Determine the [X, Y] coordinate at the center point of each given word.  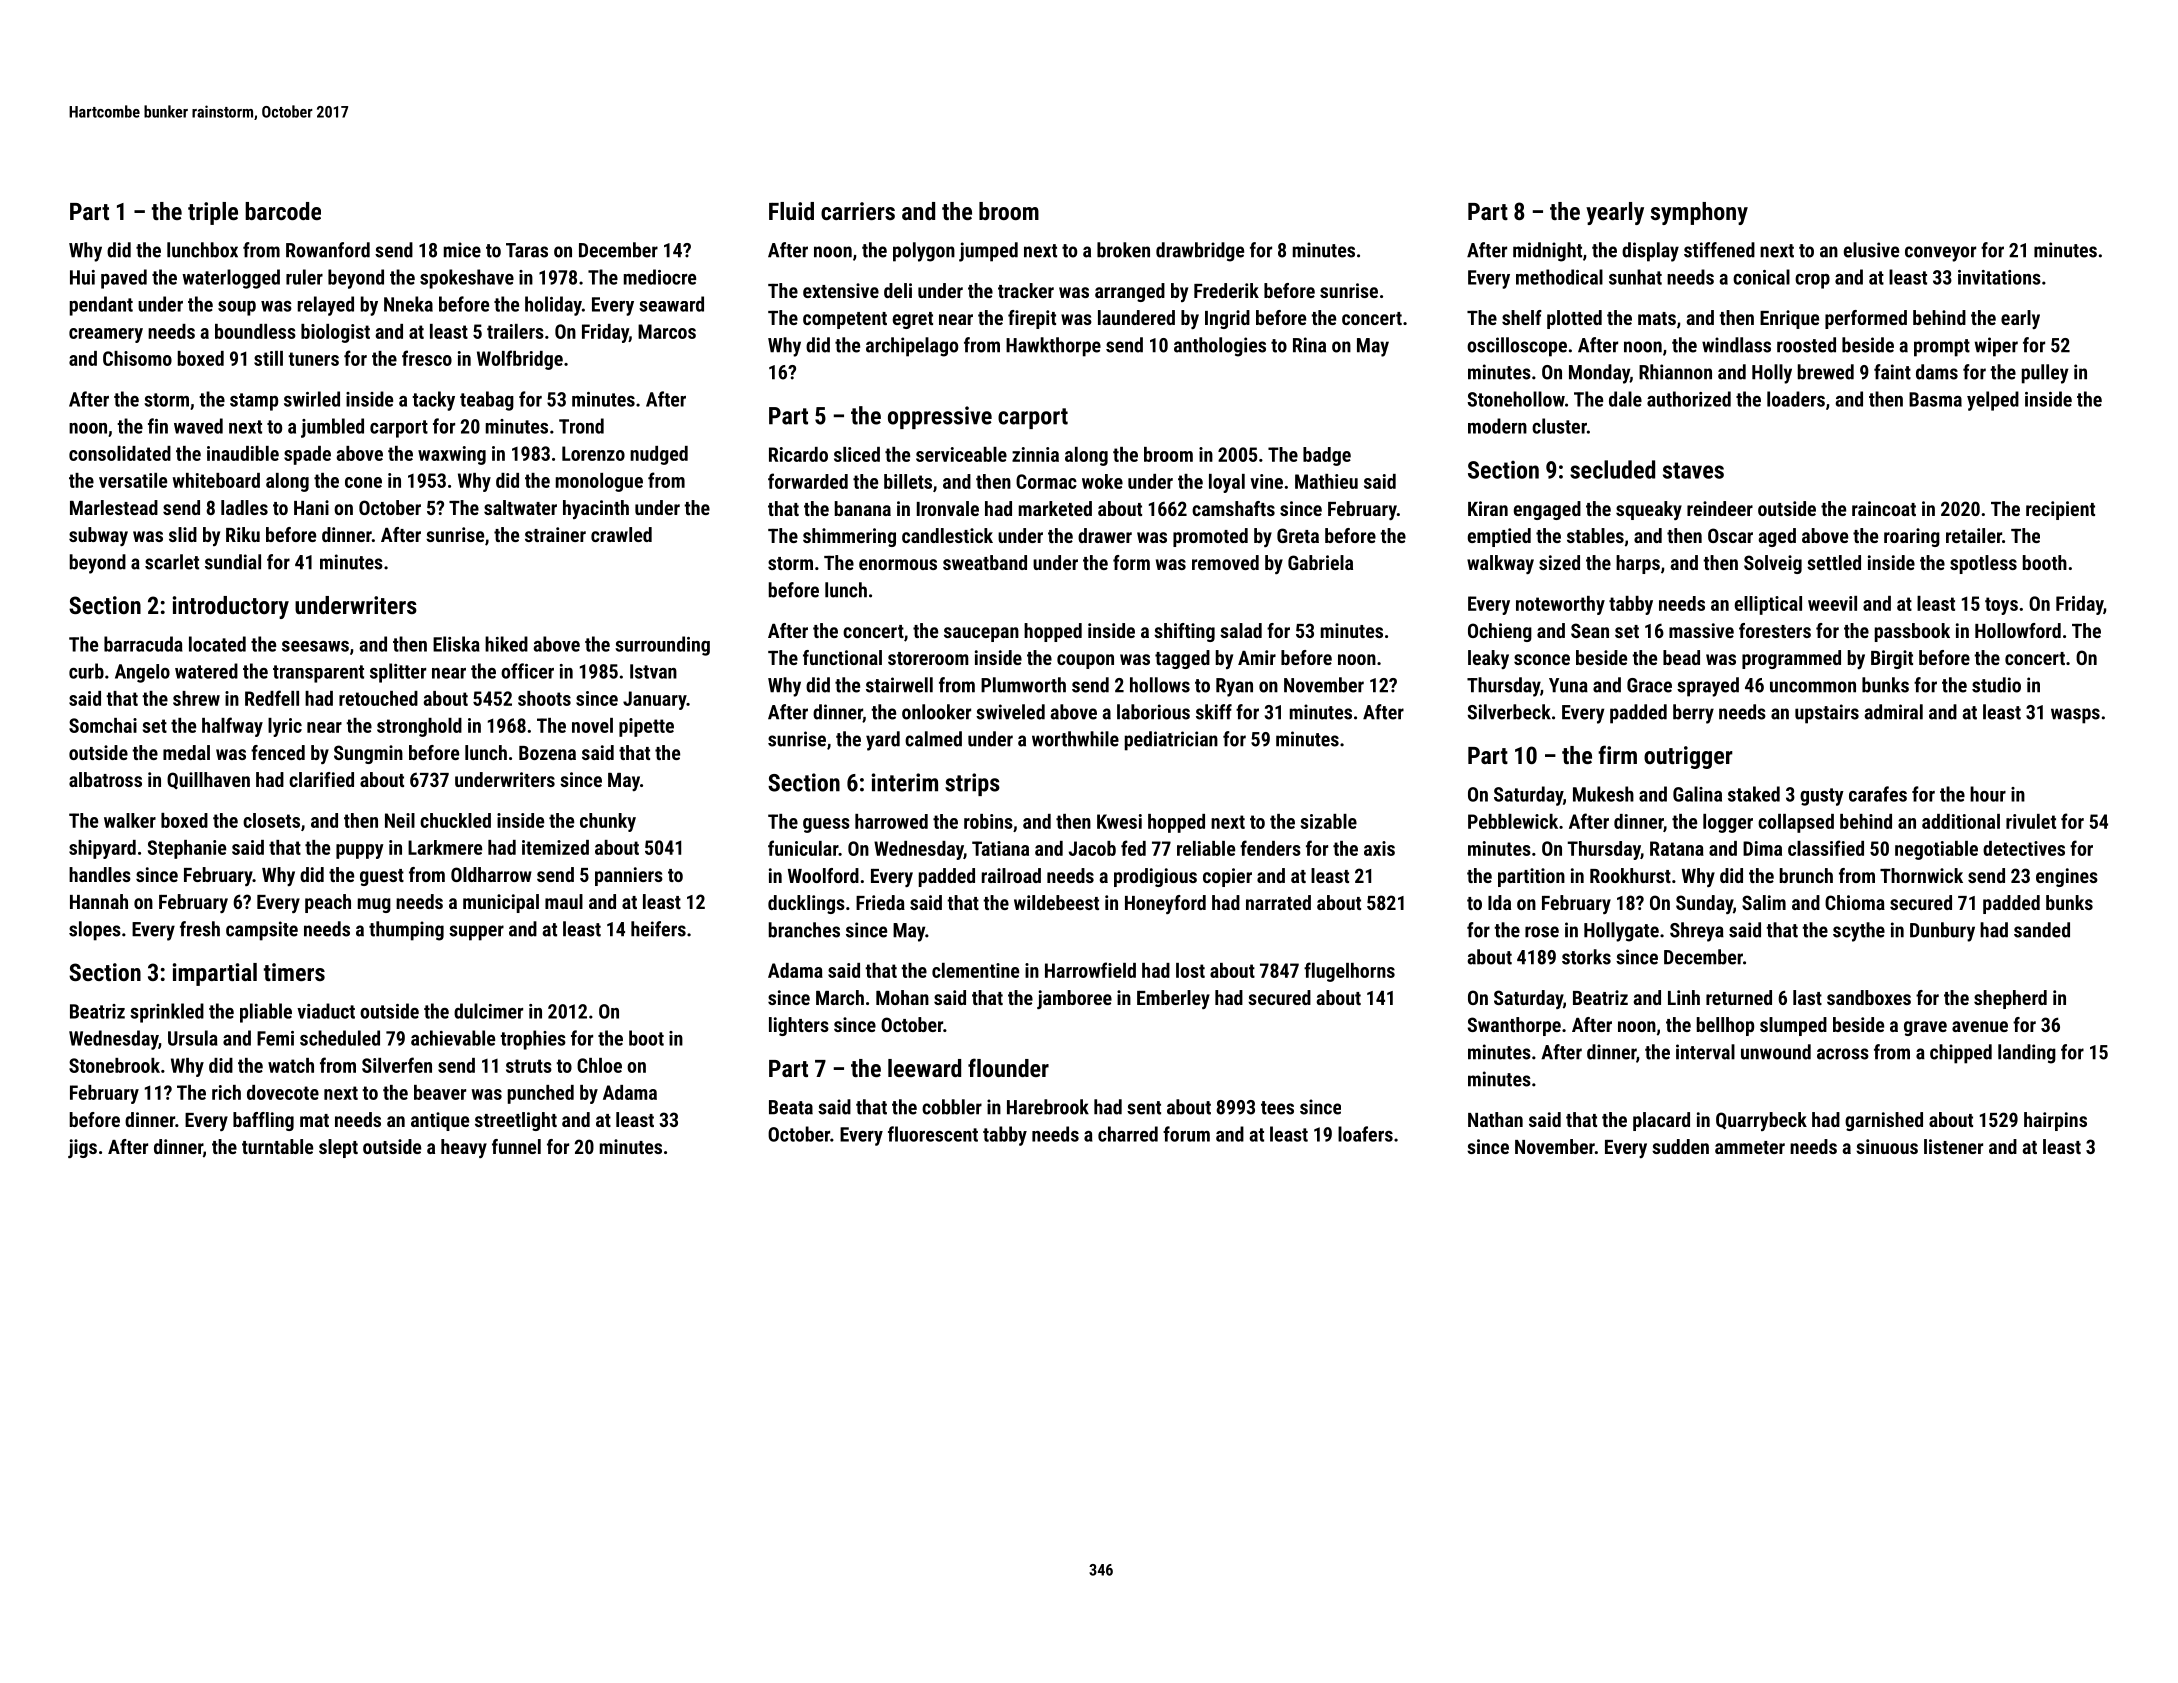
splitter [398, 673]
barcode [283, 211]
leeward [924, 1068]
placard [1661, 1121]
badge [1327, 456]
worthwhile [1075, 739]
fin [158, 426]
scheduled [340, 1038]
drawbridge [1200, 252]
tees [1277, 1108]
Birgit [1892, 659]
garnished [1884, 1121]
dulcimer [488, 1011]
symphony [1699, 213]
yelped [1993, 401]
